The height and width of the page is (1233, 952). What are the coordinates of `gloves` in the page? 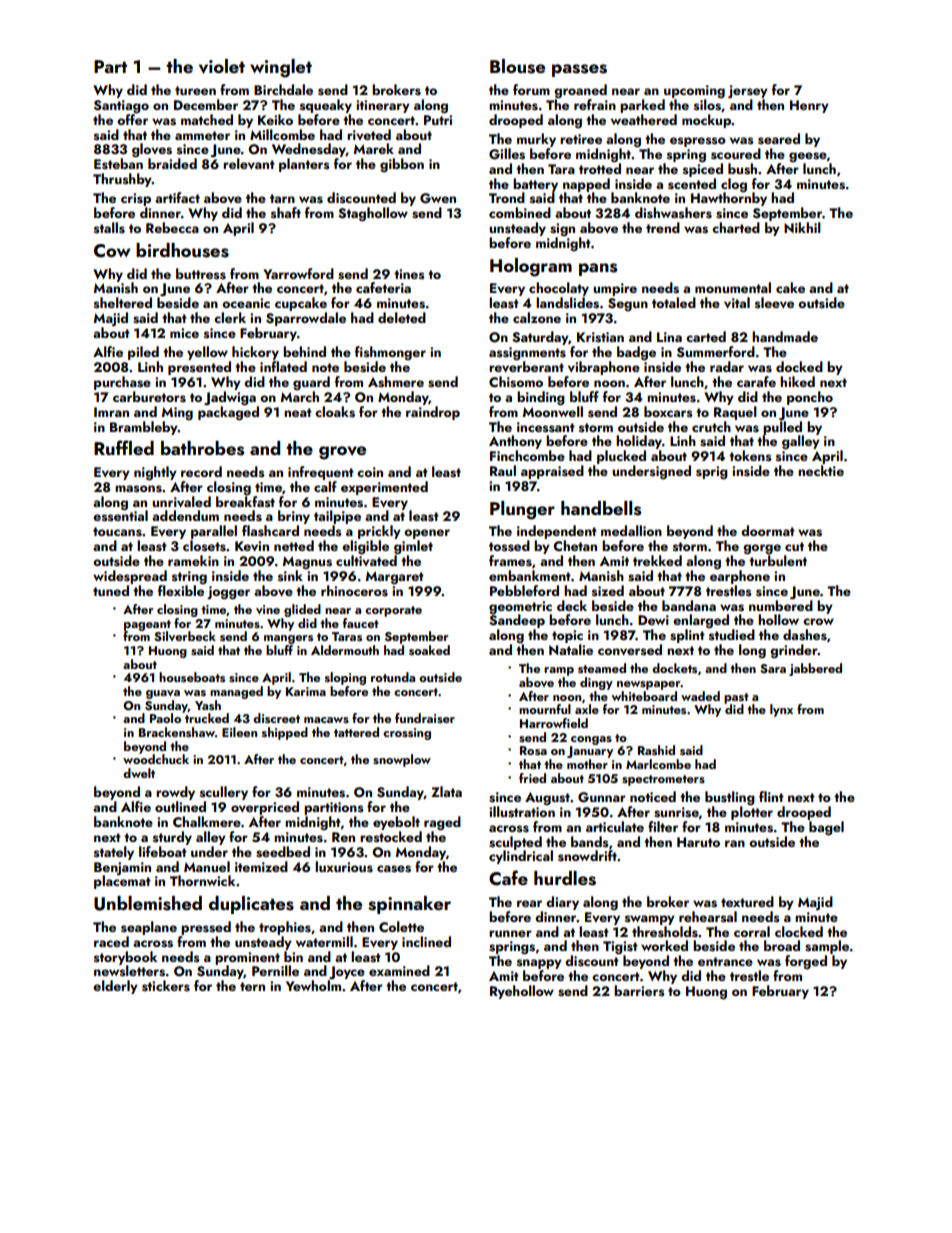 It's located at (152, 150).
